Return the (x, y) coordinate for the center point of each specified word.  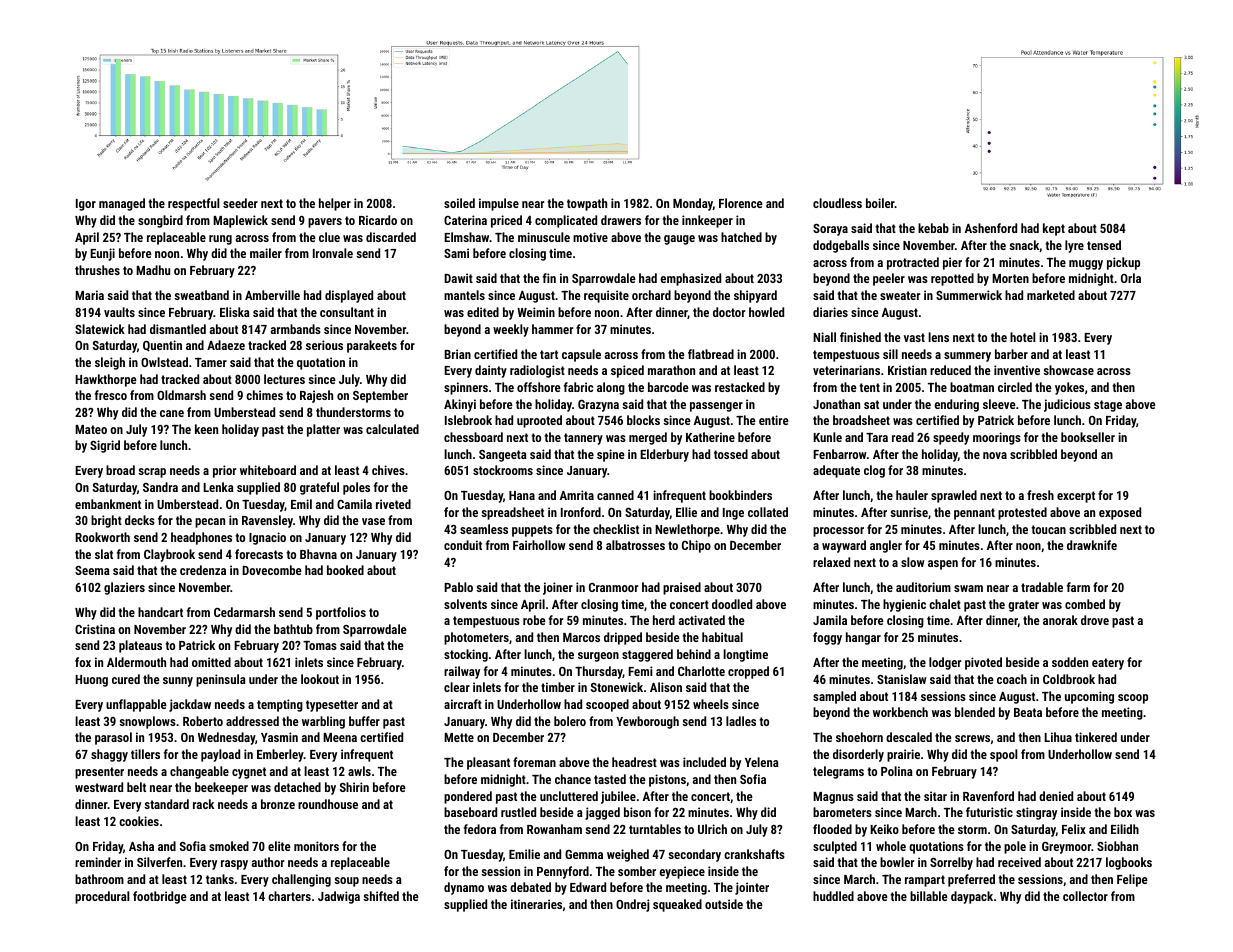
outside (724, 904)
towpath (587, 204)
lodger (945, 663)
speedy (951, 438)
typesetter (332, 706)
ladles (741, 721)
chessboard (473, 437)
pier (952, 263)
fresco (111, 395)
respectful (194, 204)
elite (279, 846)
